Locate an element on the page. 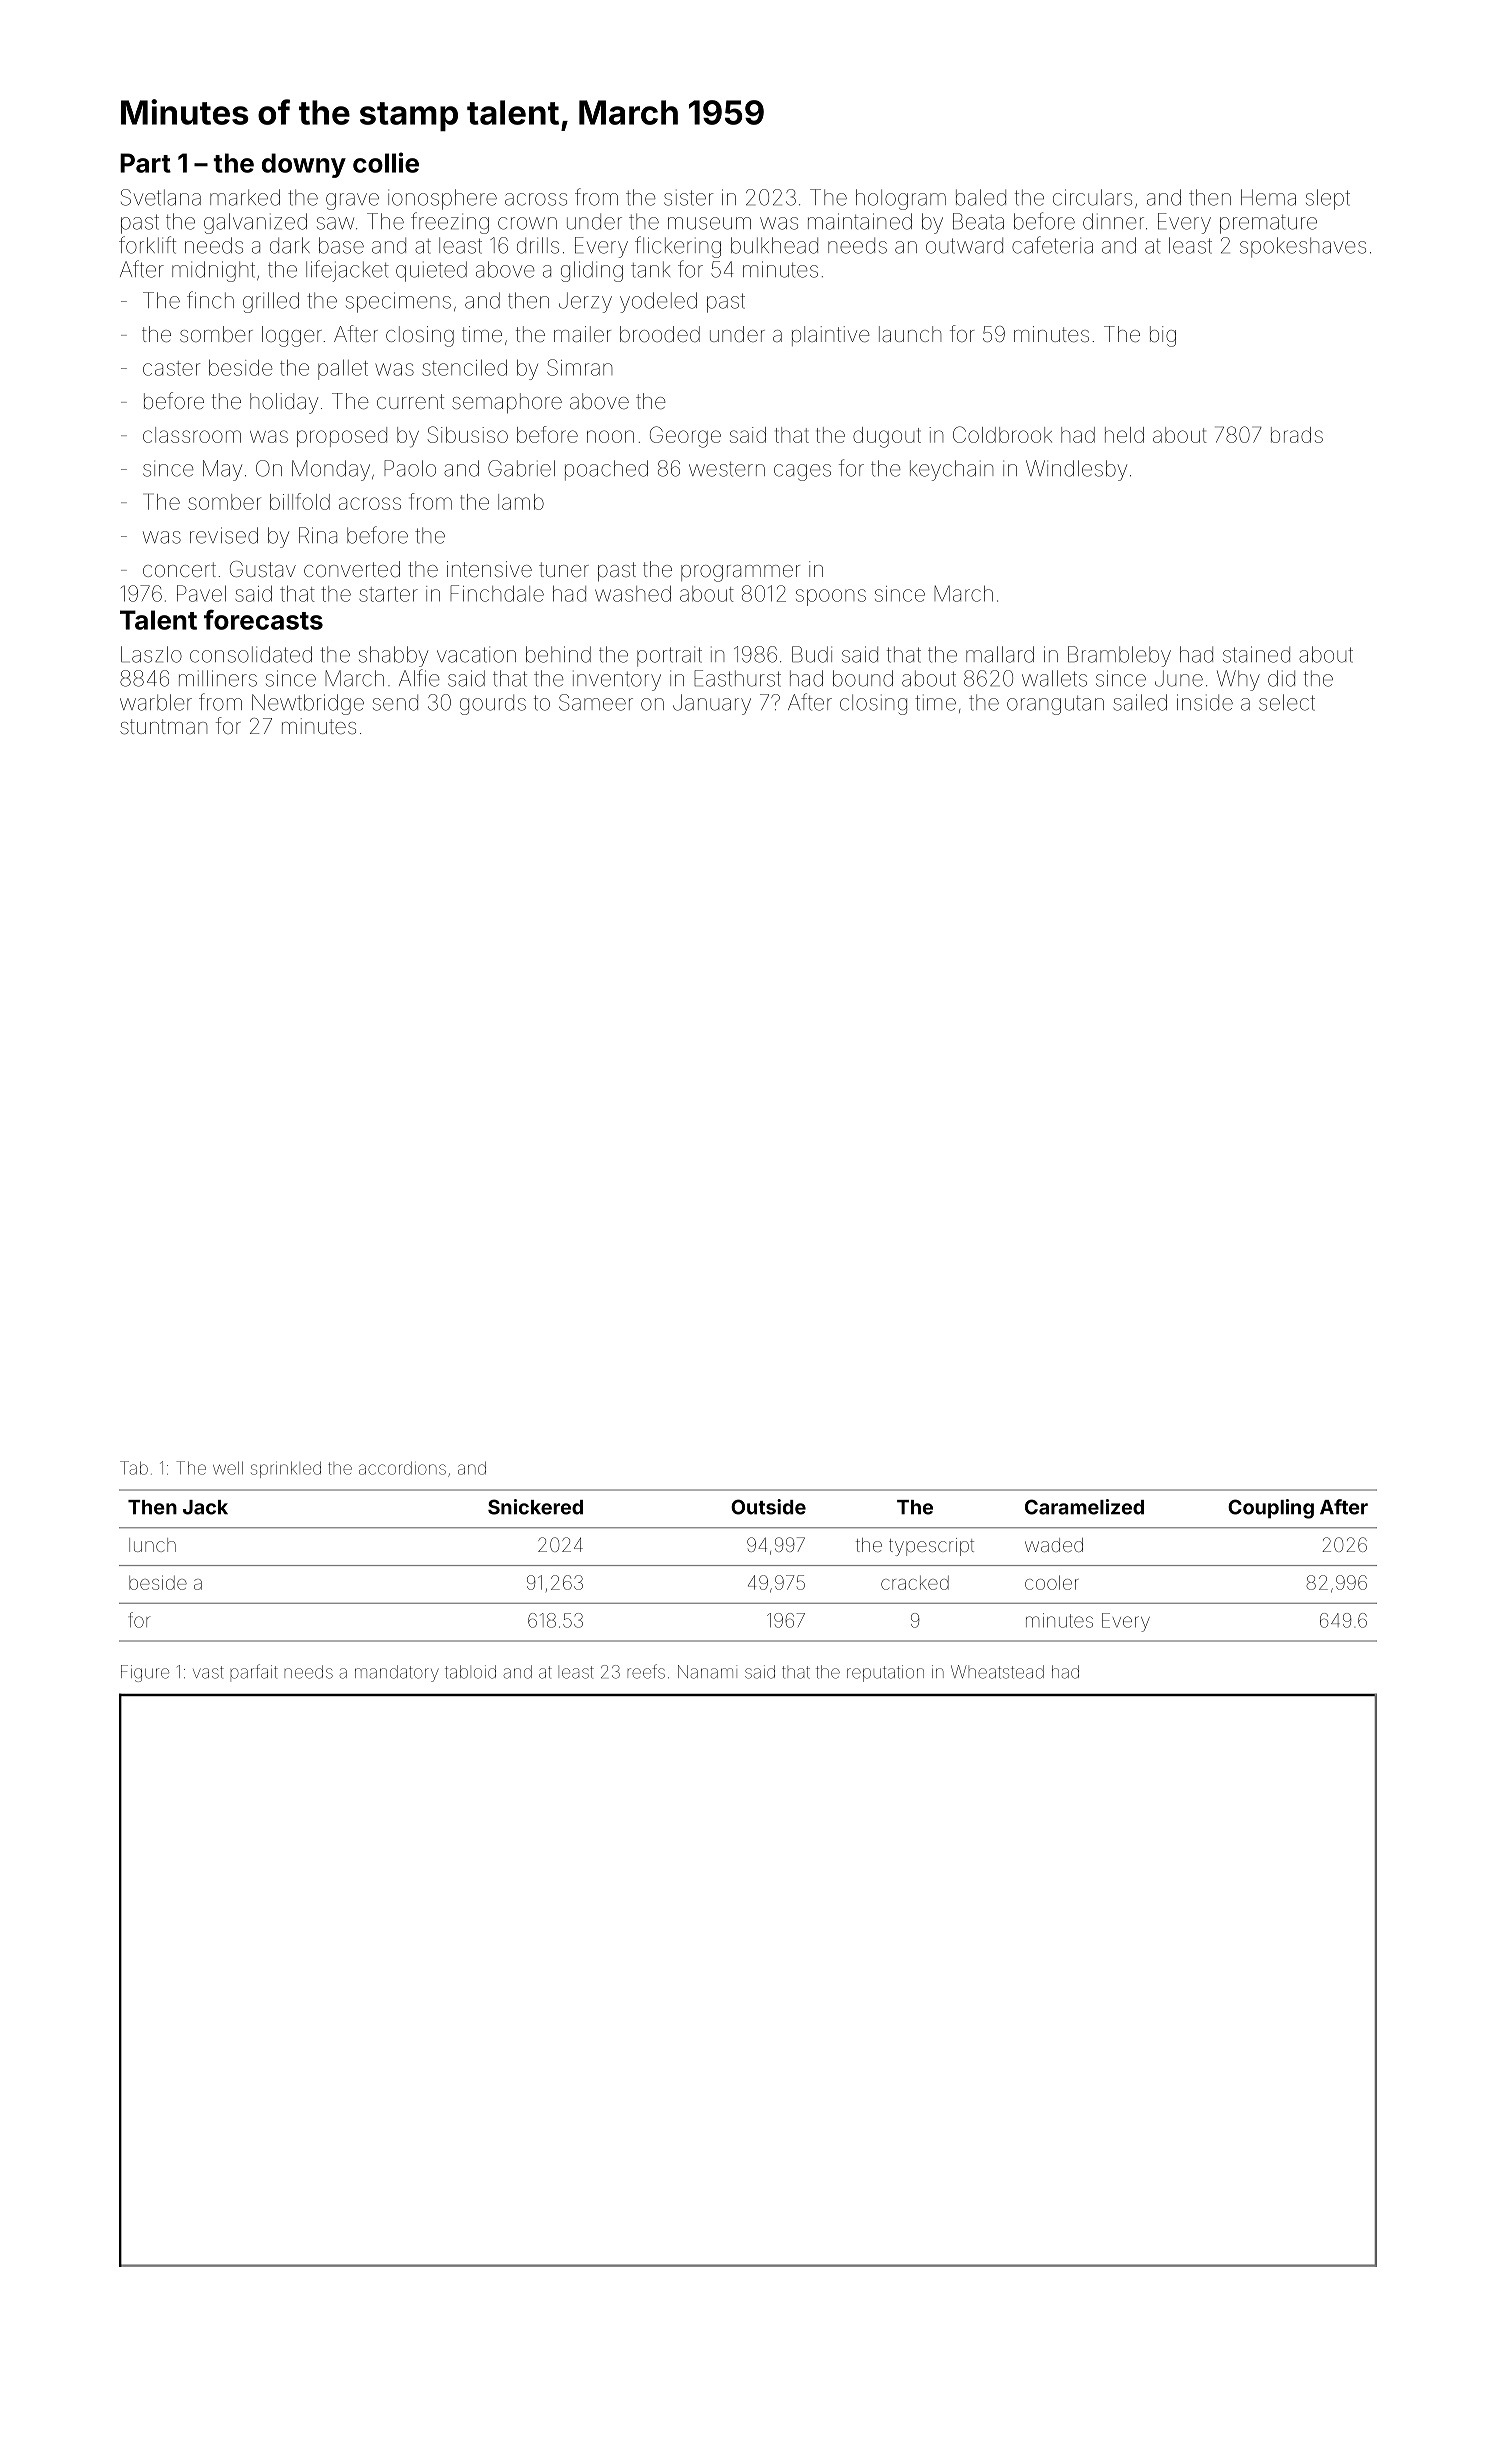 The height and width of the image is (2464, 1496). orangutan is located at coordinates (1055, 705).
